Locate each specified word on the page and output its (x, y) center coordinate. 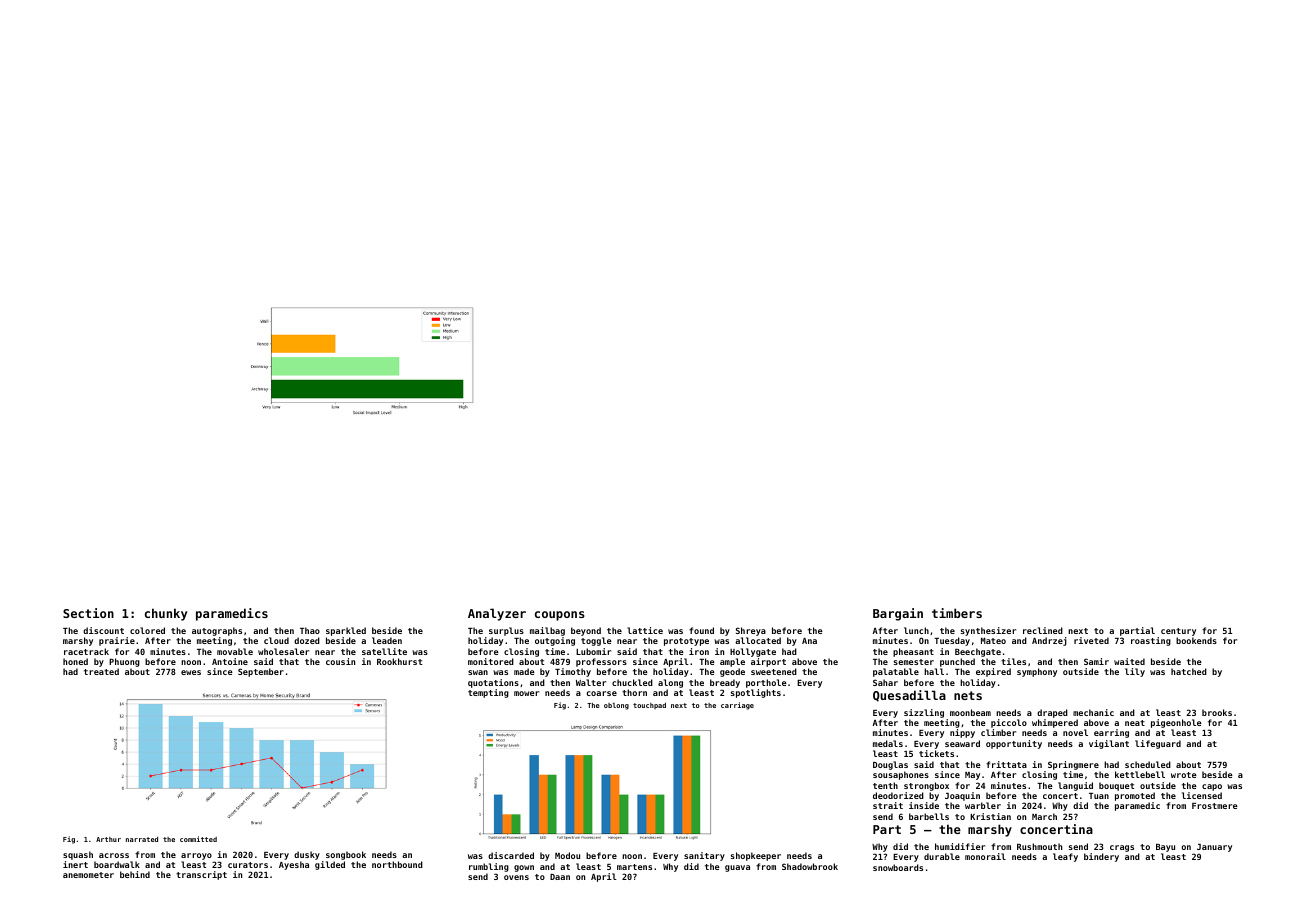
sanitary (704, 856)
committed (198, 839)
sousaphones (901, 775)
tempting (488, 693)
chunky (166, 614)
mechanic (1093, 712)
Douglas (890, 765)
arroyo (196, 856)
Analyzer (497, 614)
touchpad (649, 706)
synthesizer (988, 631)
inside (924, 805)
